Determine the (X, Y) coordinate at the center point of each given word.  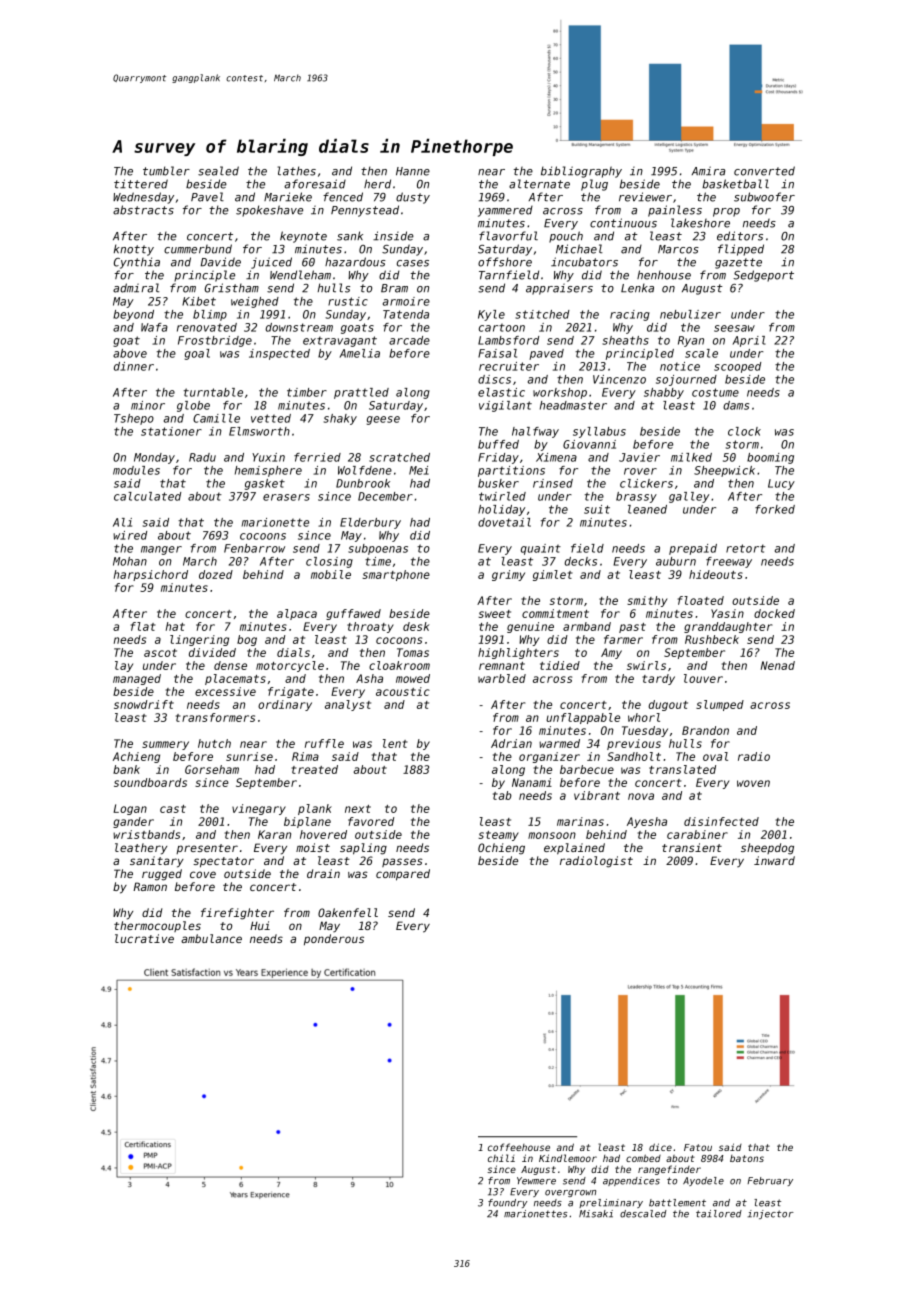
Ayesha (647, 822)
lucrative (144, 938)
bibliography (581, 172)
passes (402, 862)
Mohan (130, 561)
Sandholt (634, 756)
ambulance (211, 938)
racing (630, 315)
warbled (502, 678)
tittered (141, 184)
